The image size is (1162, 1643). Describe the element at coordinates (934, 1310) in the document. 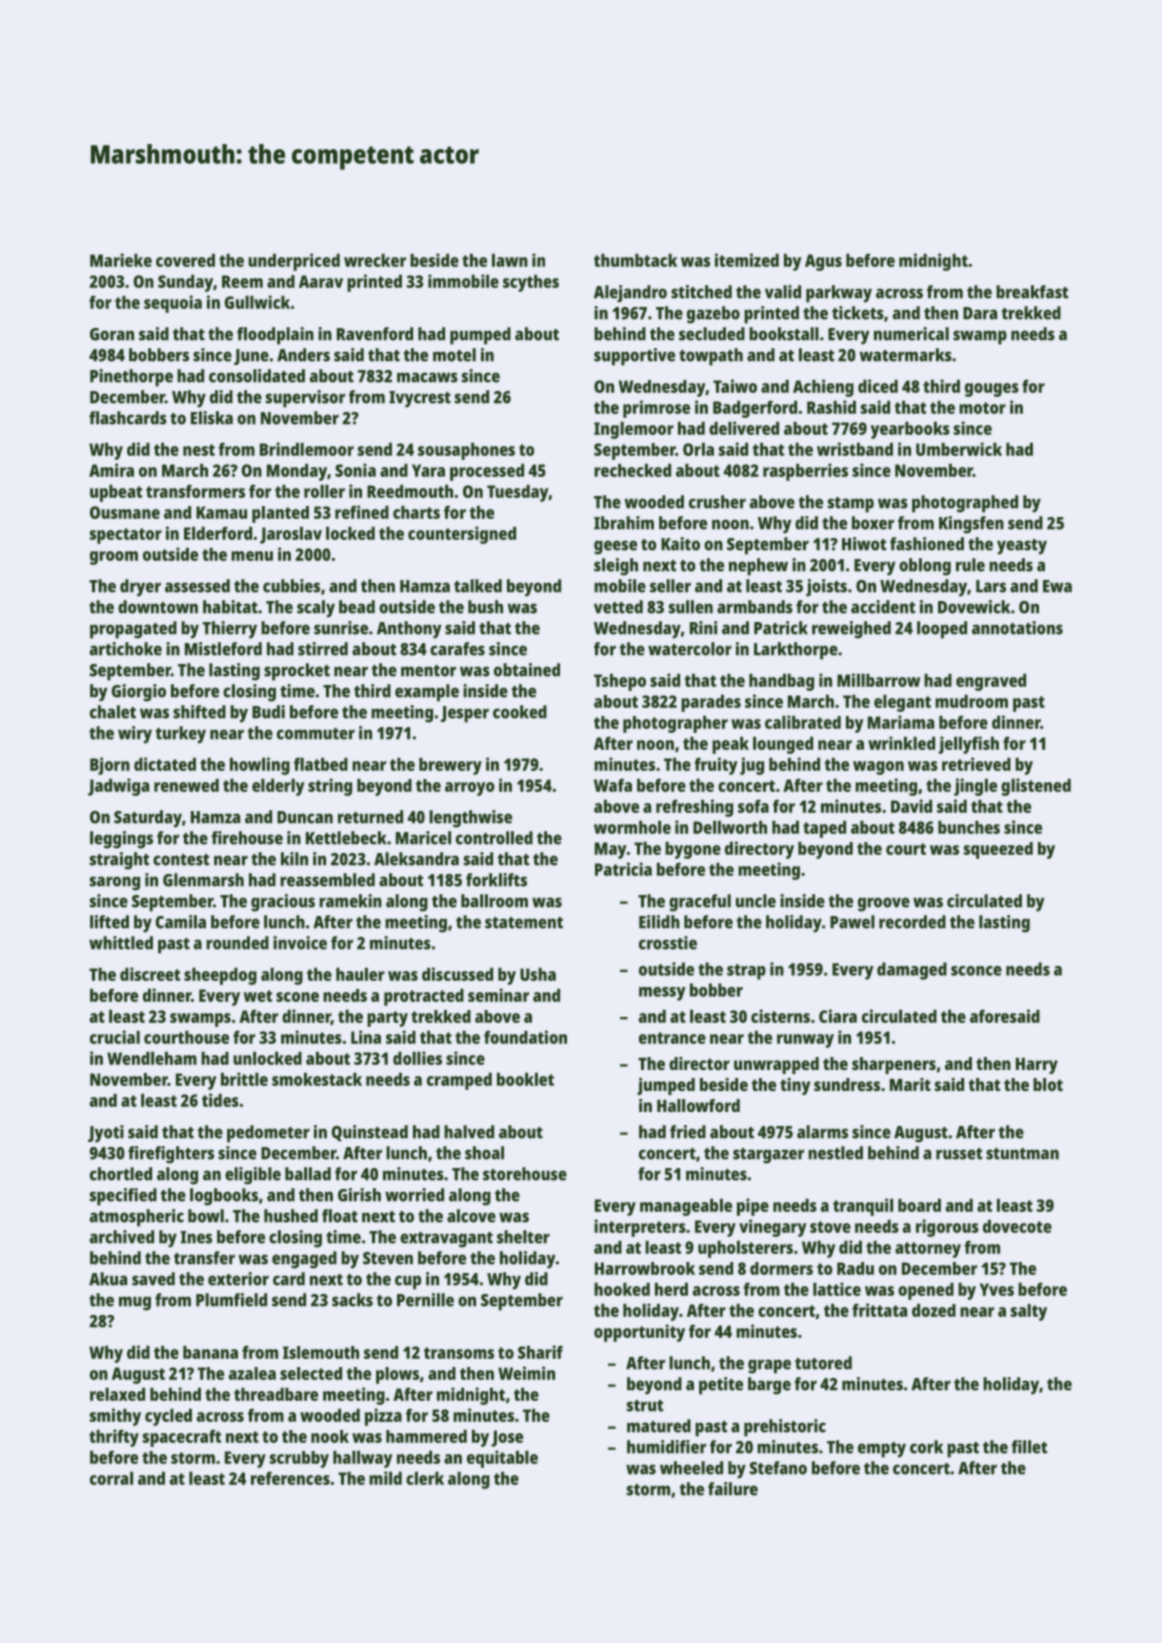

I see `dozed` at that location.
